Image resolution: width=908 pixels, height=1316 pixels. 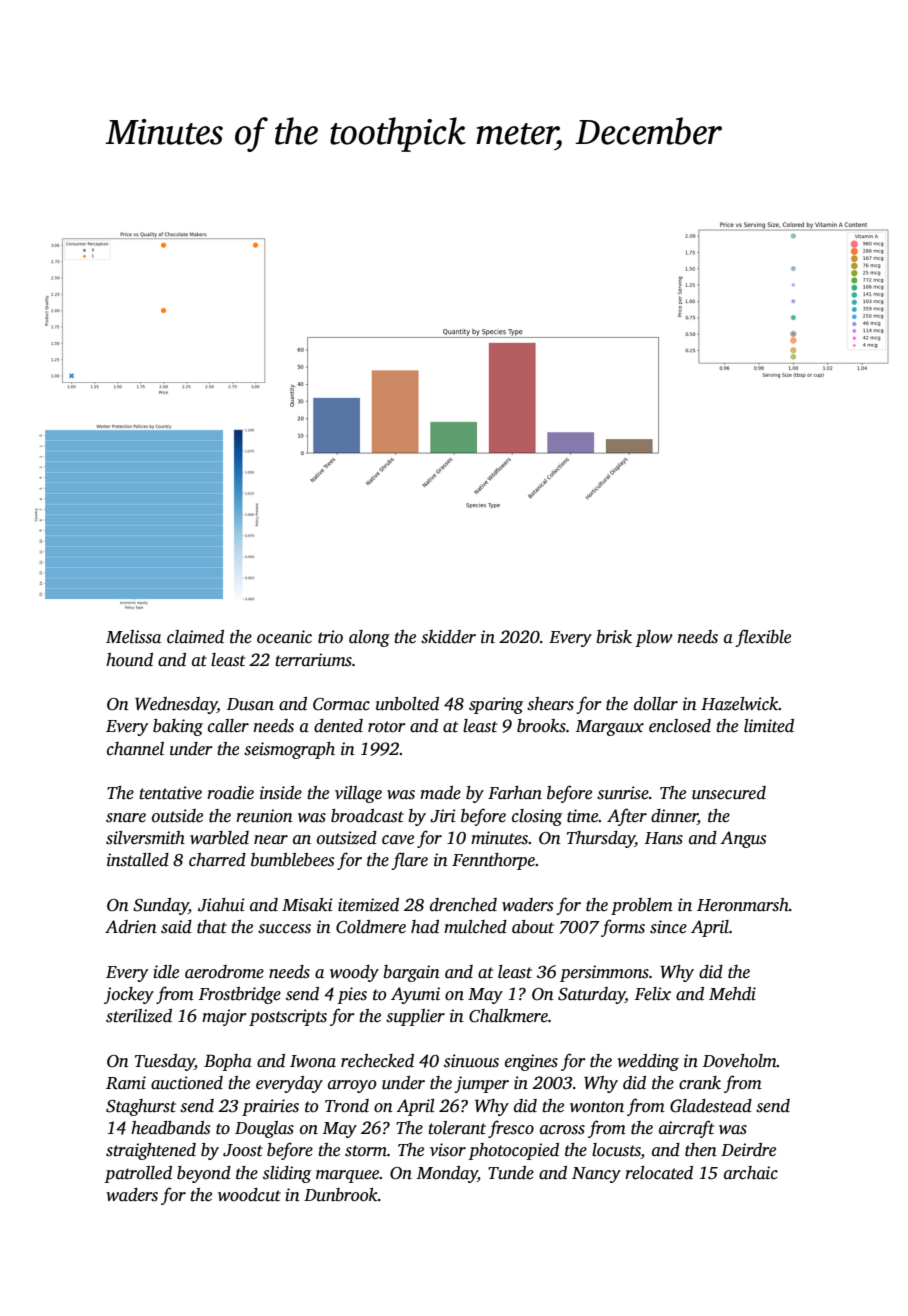 What do you see at coordinates (659, 1173) in the image?
I see `relocated` at bounding box center [659, 1173].
